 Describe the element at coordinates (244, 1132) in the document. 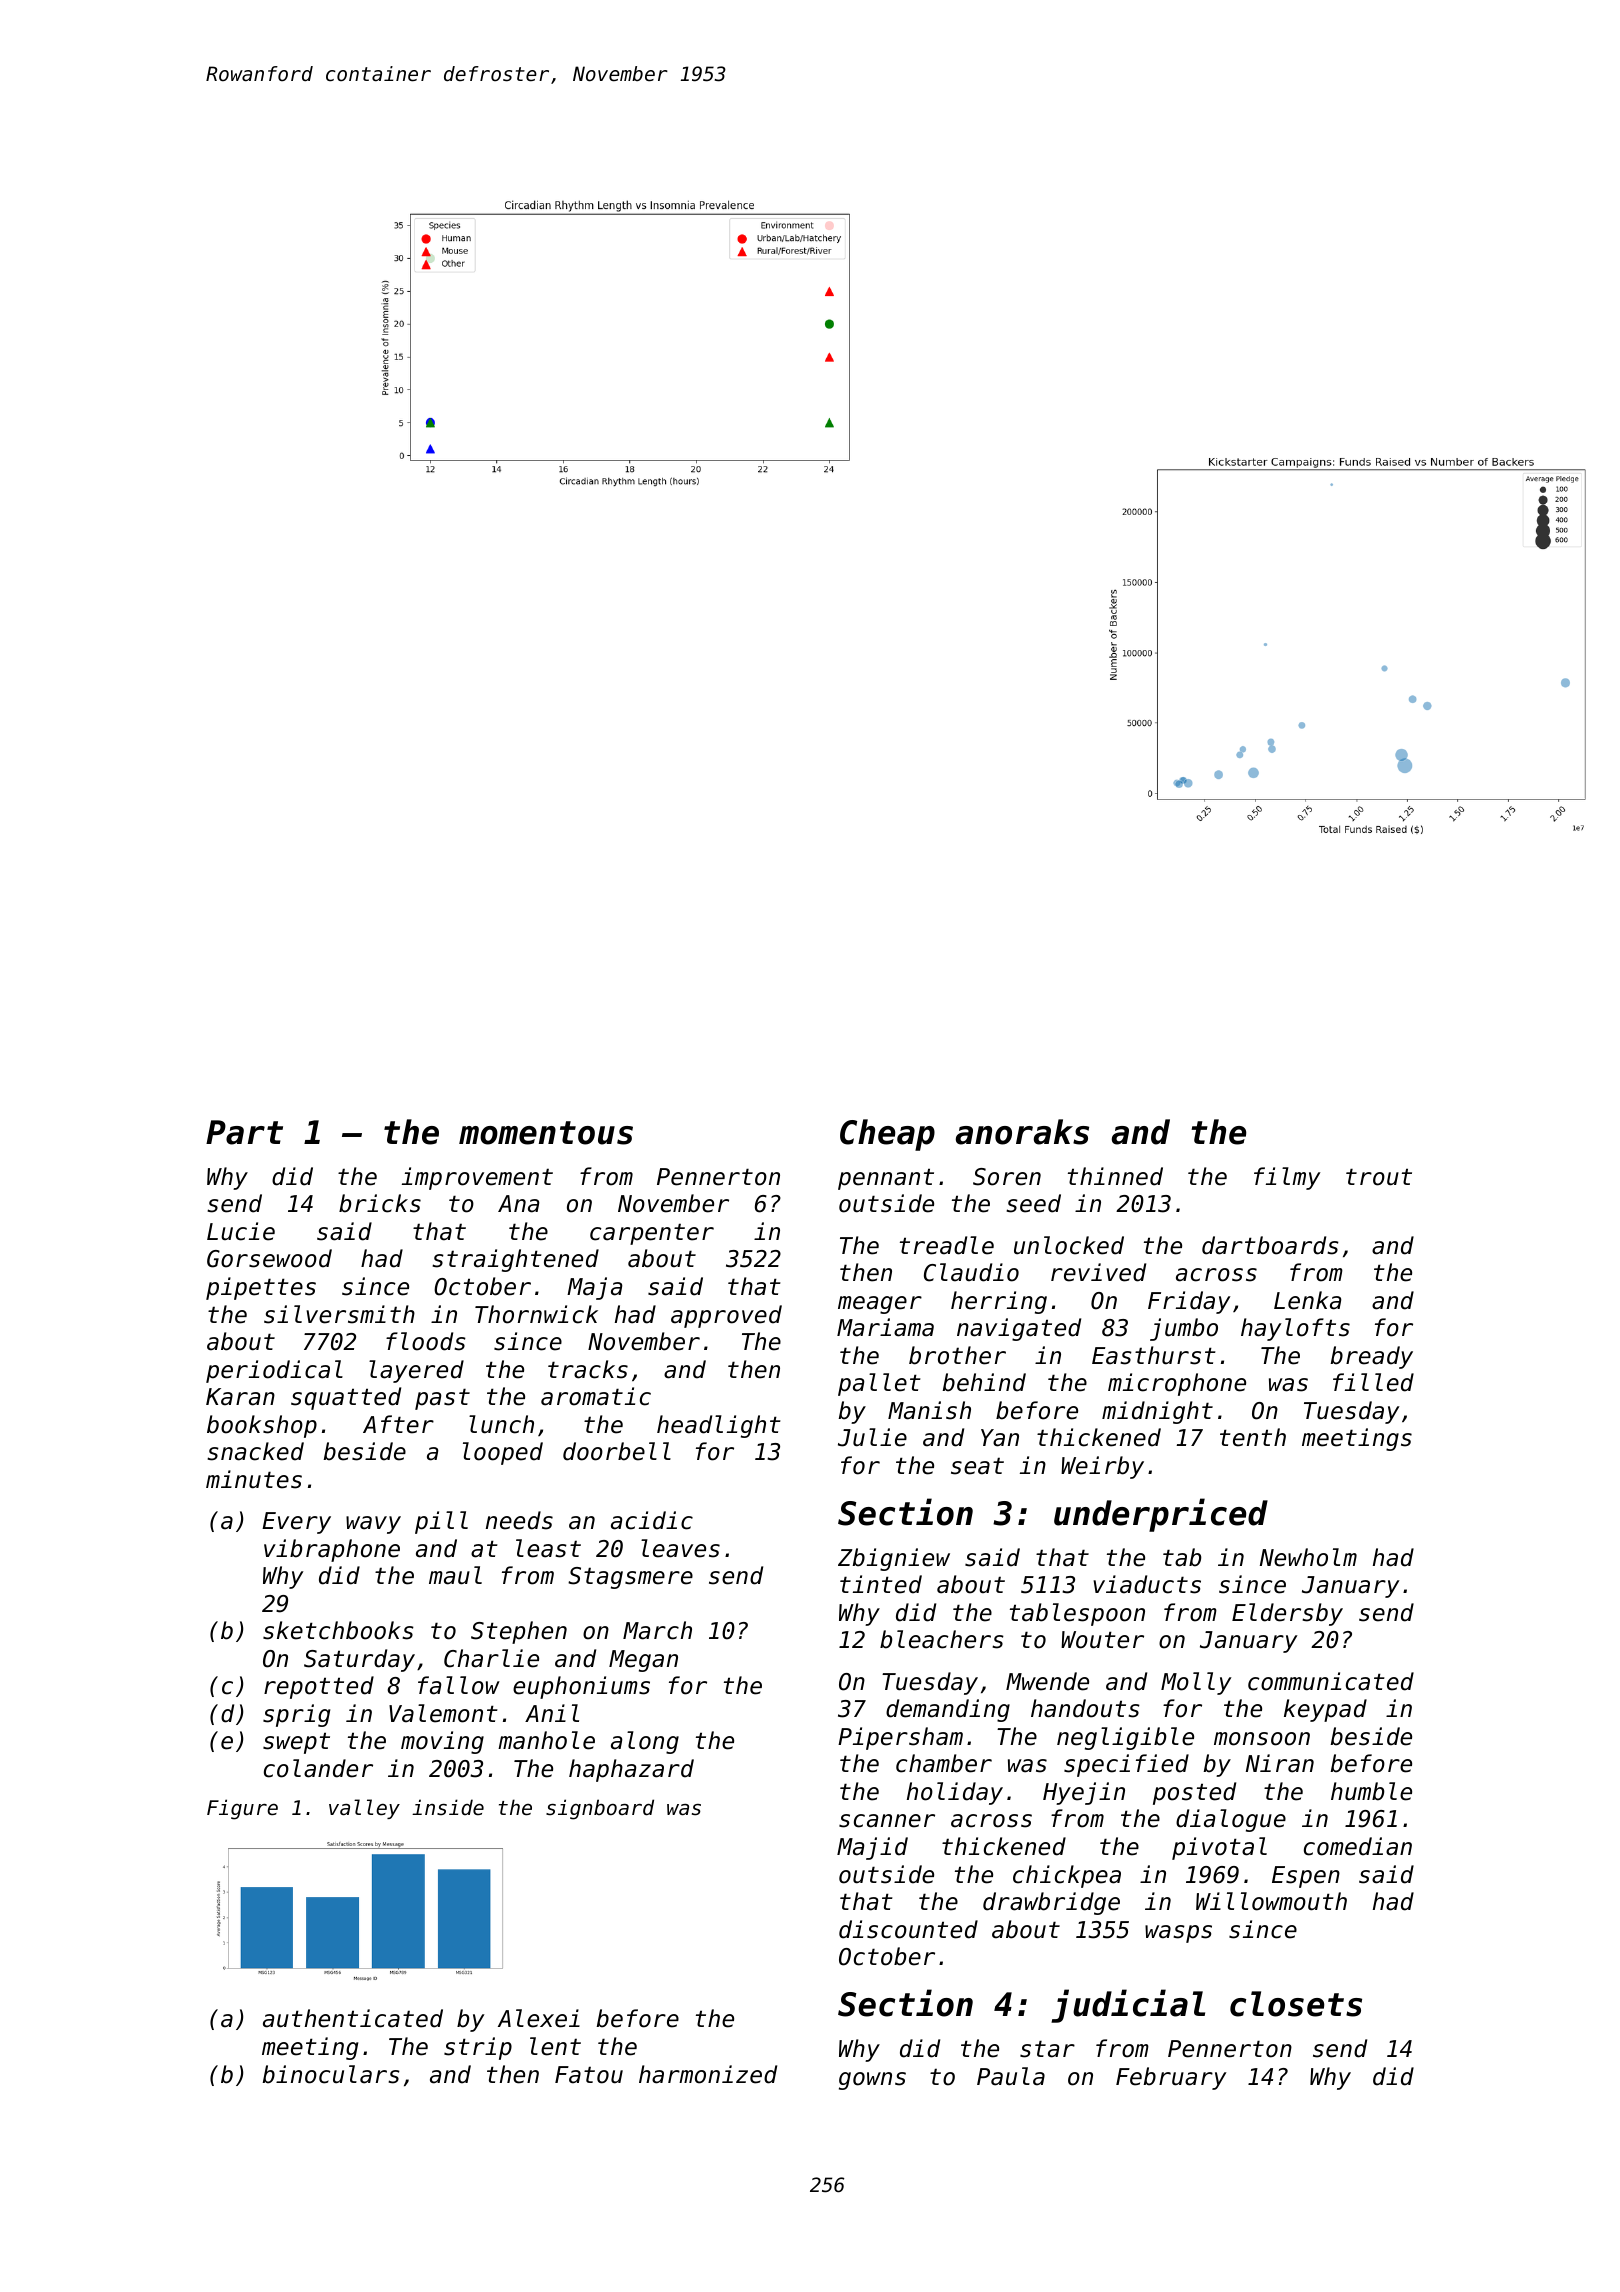

I see `Part` at that location.
